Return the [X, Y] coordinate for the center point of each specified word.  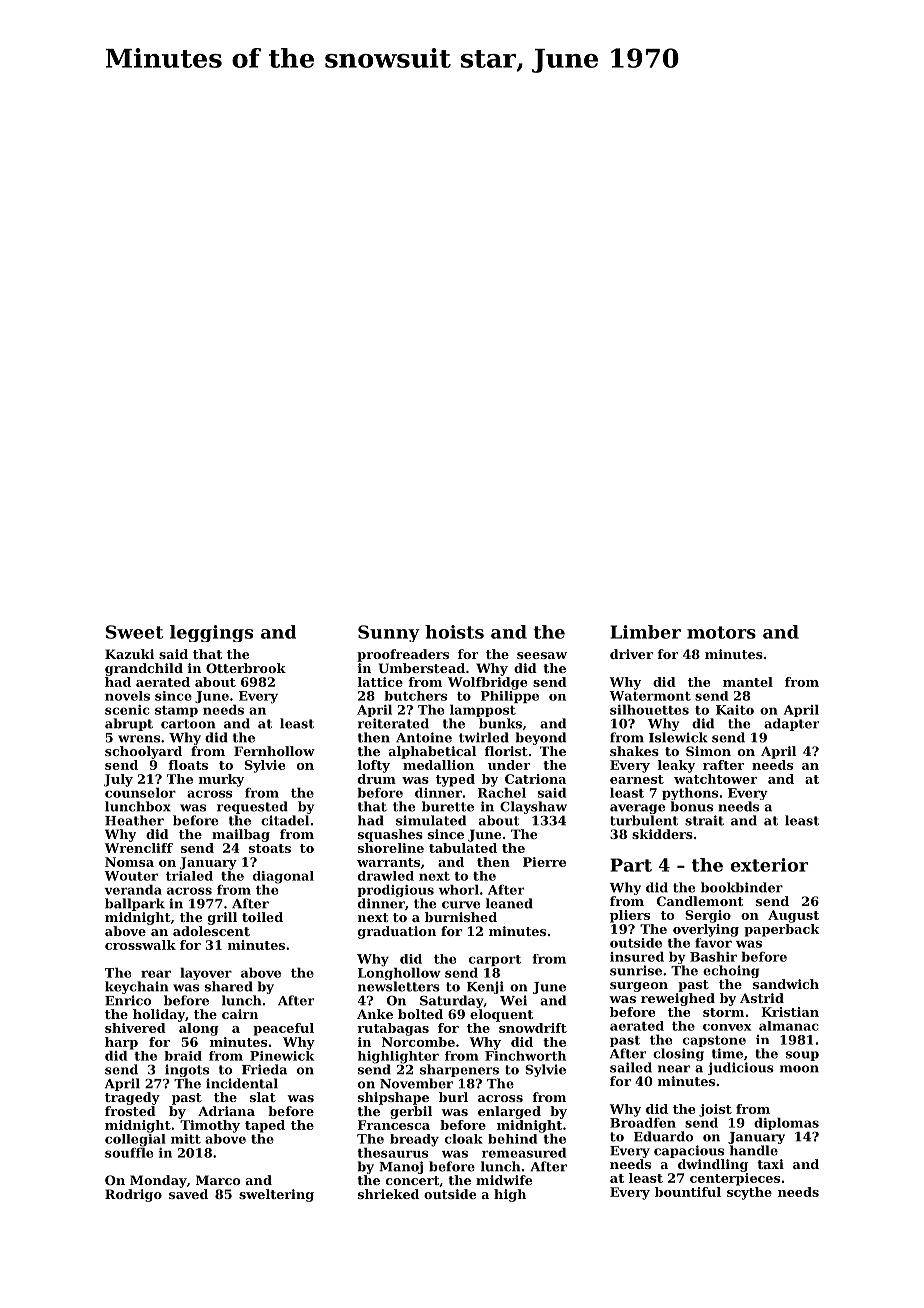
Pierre [544, 862]
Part [631, 865]
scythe [749, 1193]
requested [252, 807]
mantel [748, 682]
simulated [431, 820]
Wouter [131, 876]
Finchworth [525, 1056]
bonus [692, 806]
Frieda [264, 1069]
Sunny [389, 633]
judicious [741, 1068]
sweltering [276, 1195]
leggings [211, 633]
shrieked [388, 1194]
